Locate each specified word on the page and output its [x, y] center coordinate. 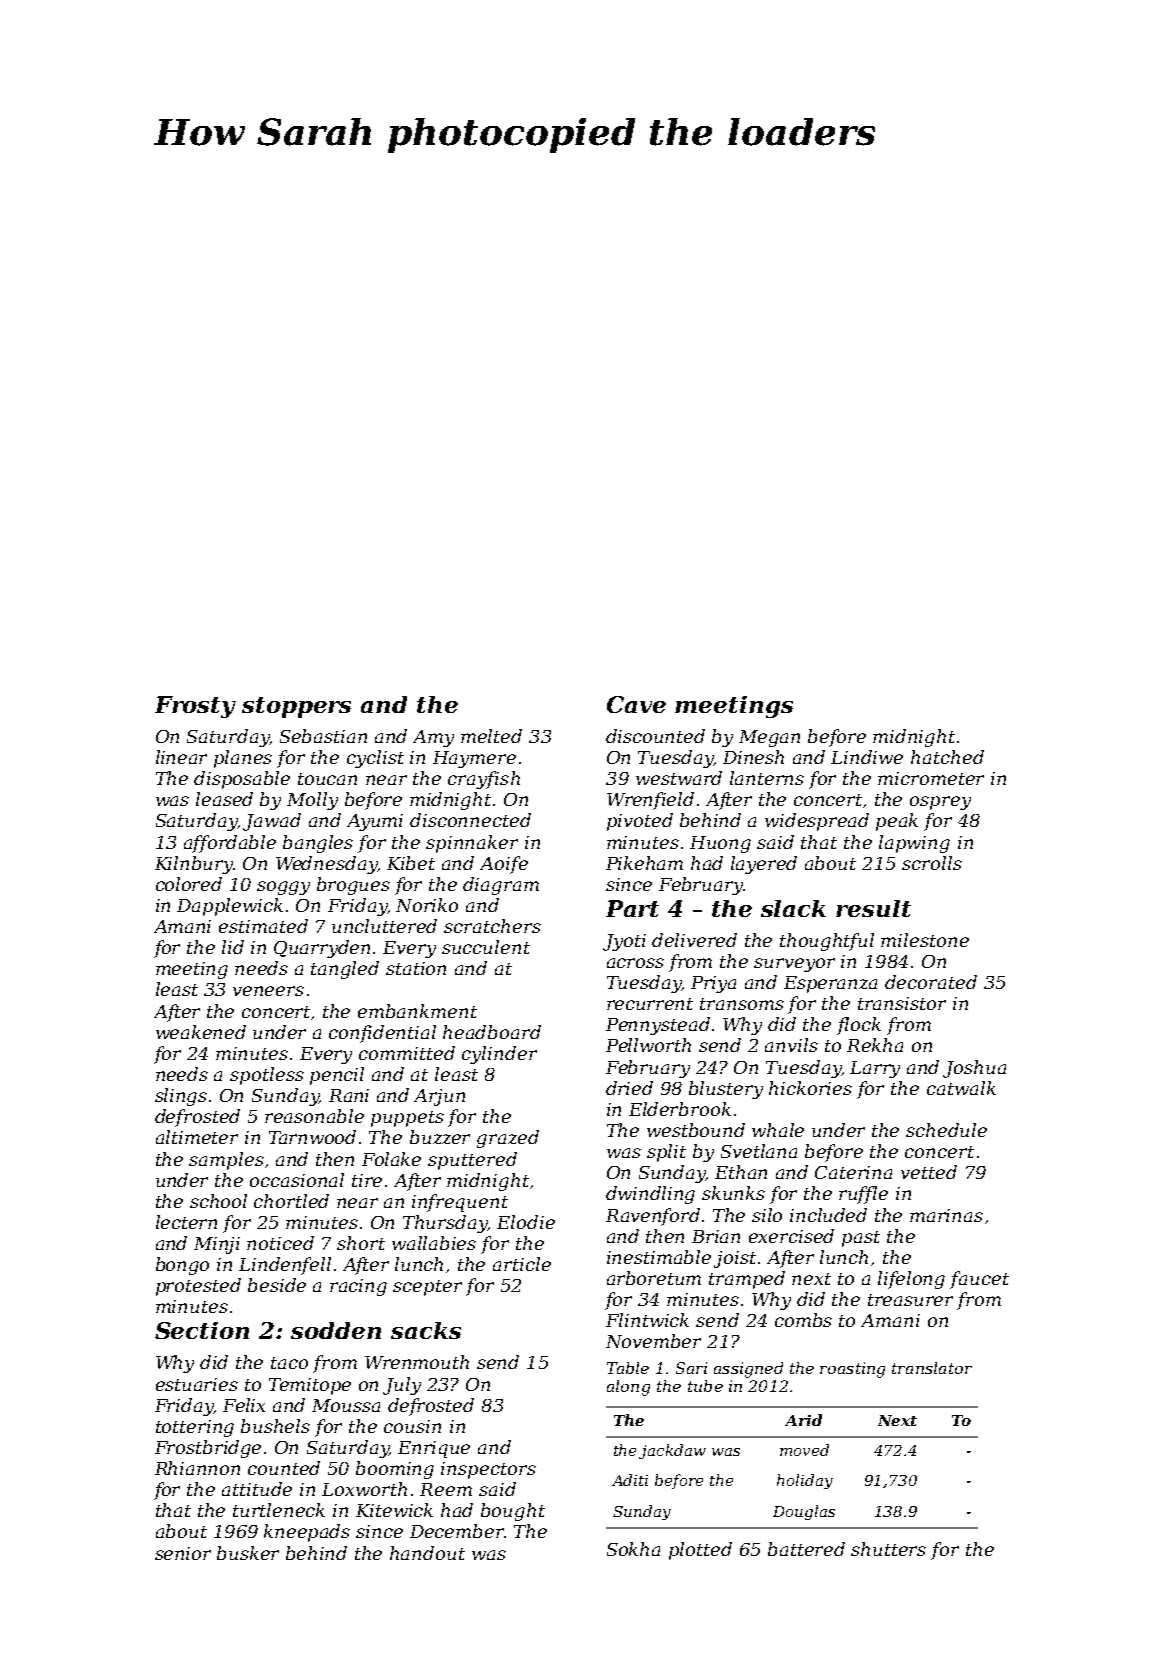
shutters [888, 1549]
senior [183, 1553]
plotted [700, 1551]
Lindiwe [867, 757]
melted [491, 736]
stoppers [296, 707]
